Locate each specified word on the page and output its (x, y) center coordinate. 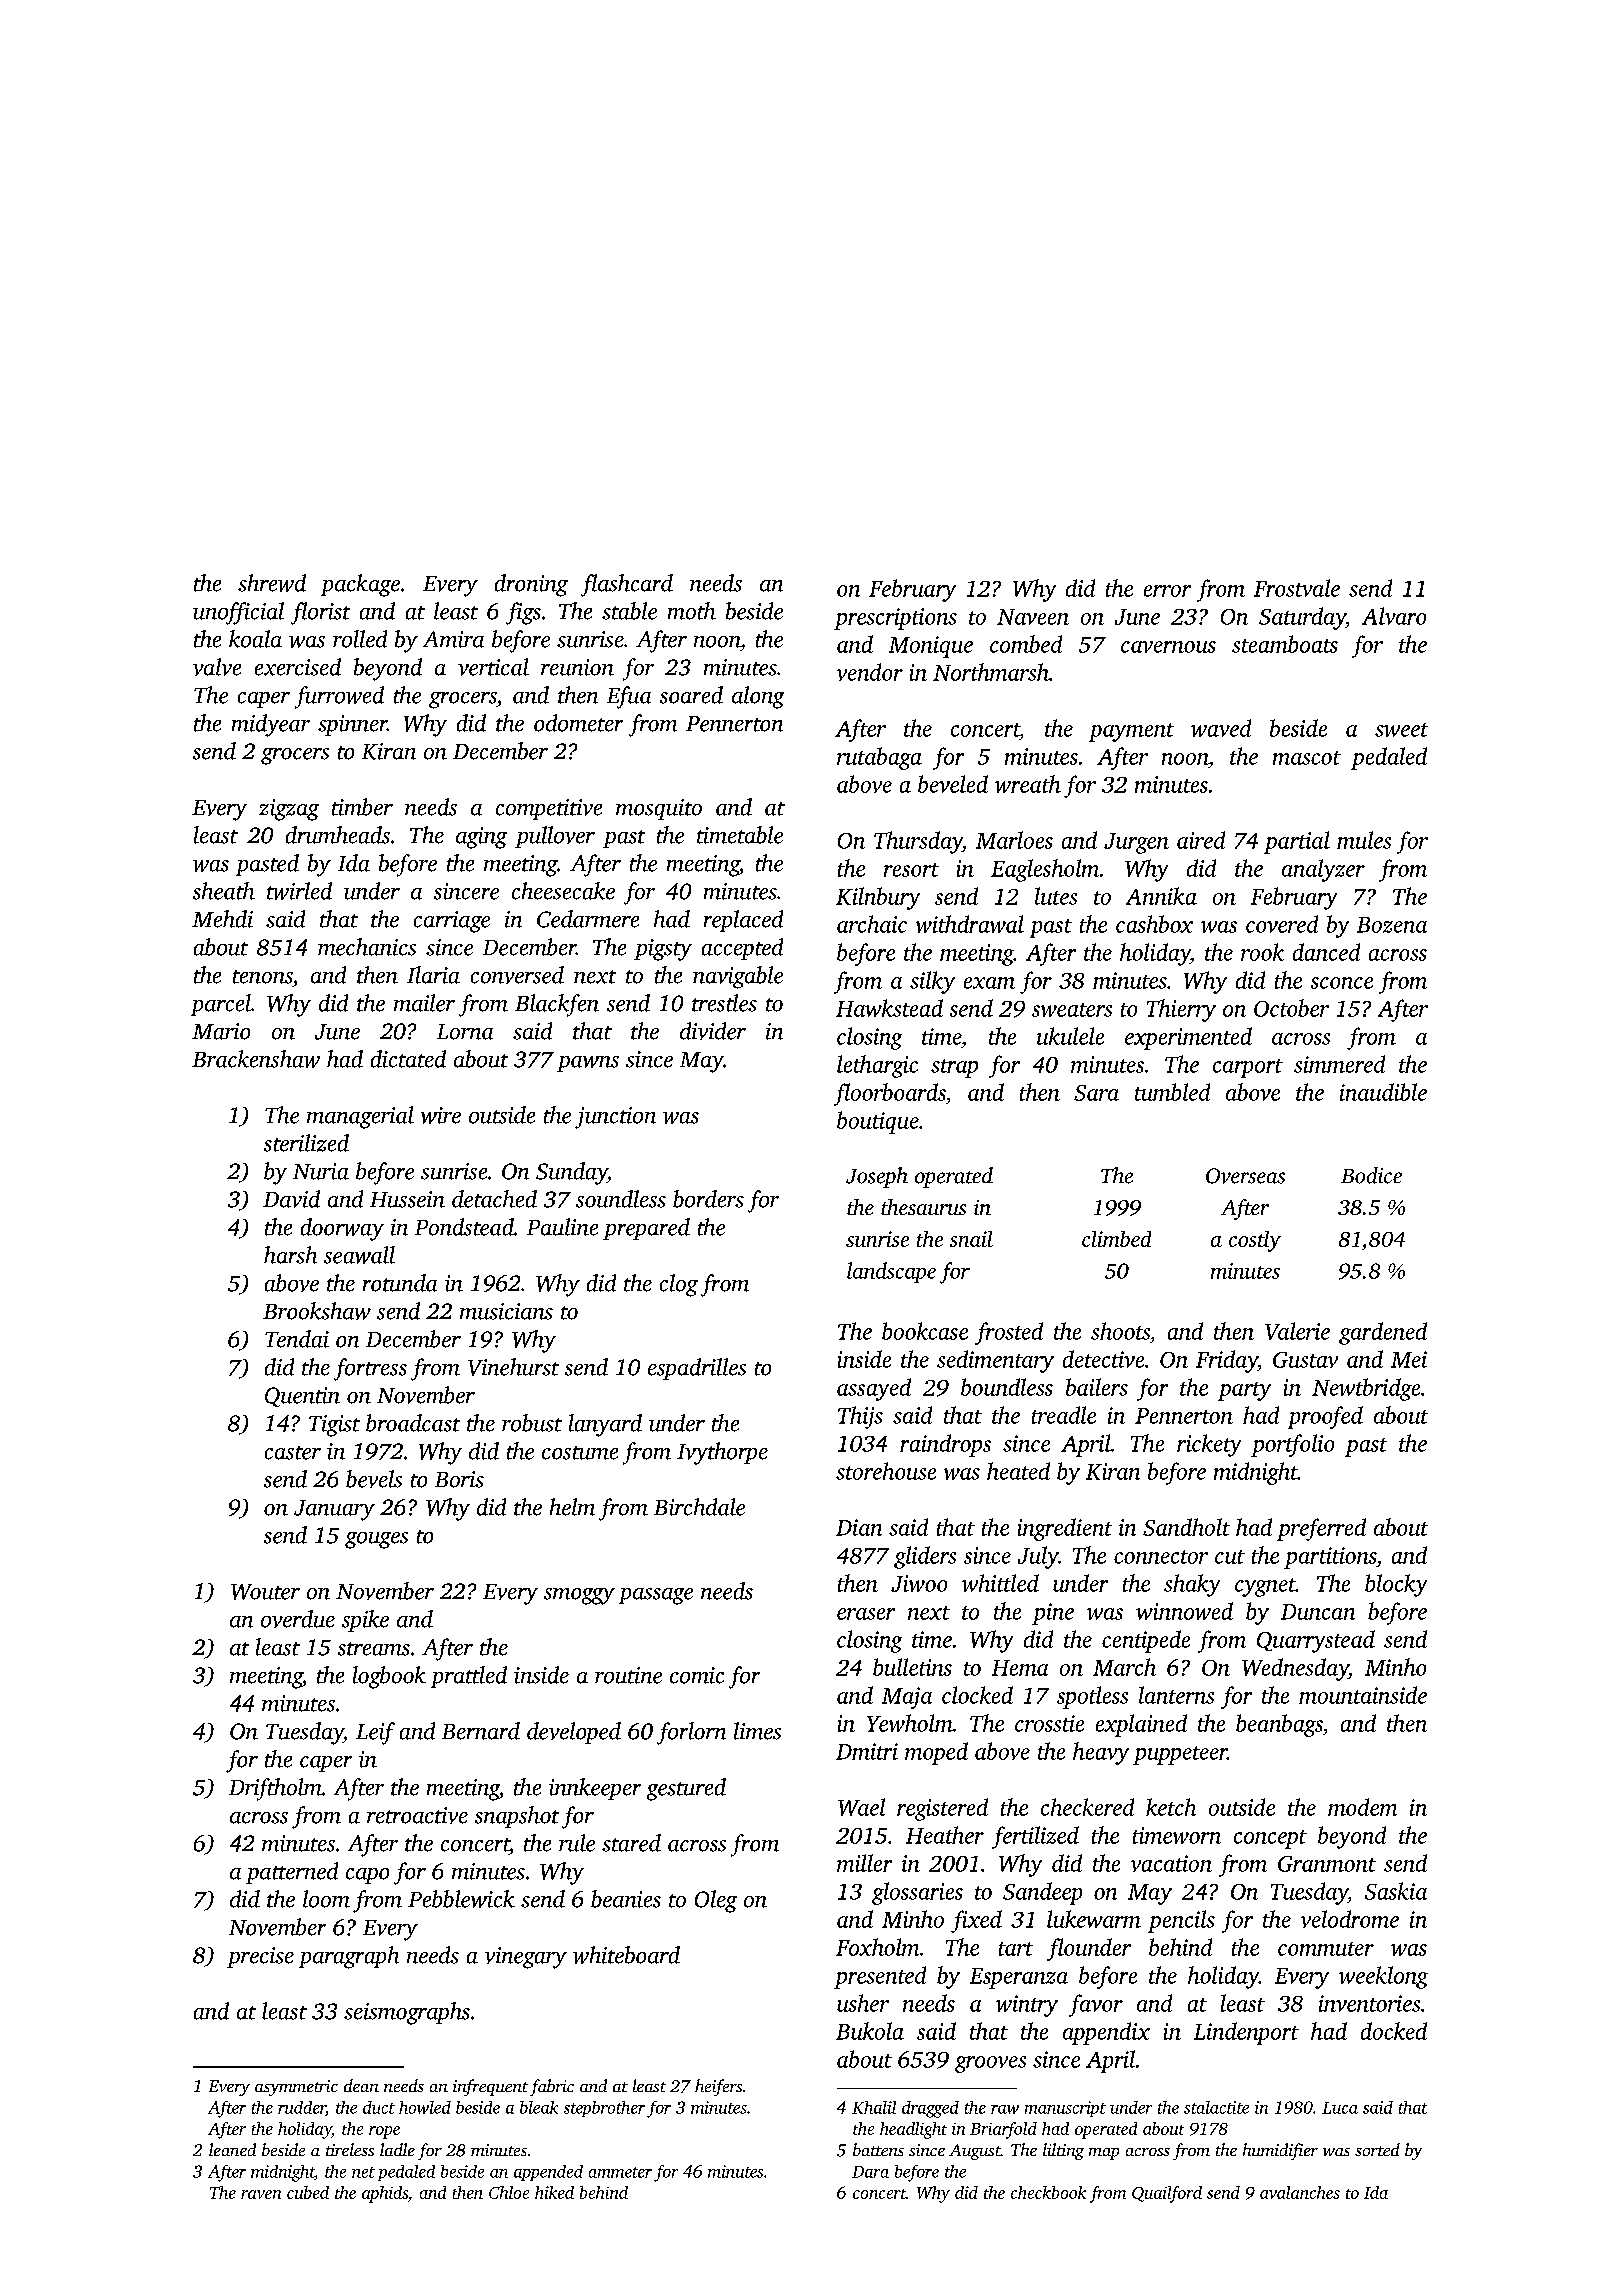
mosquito (659, 809)
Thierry (1181, 1010)
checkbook (1048, 2192)
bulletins (912, 1667)
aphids (385, 2194)
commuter (1326, 1949)
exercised (298, 667)
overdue (298, 1619)
